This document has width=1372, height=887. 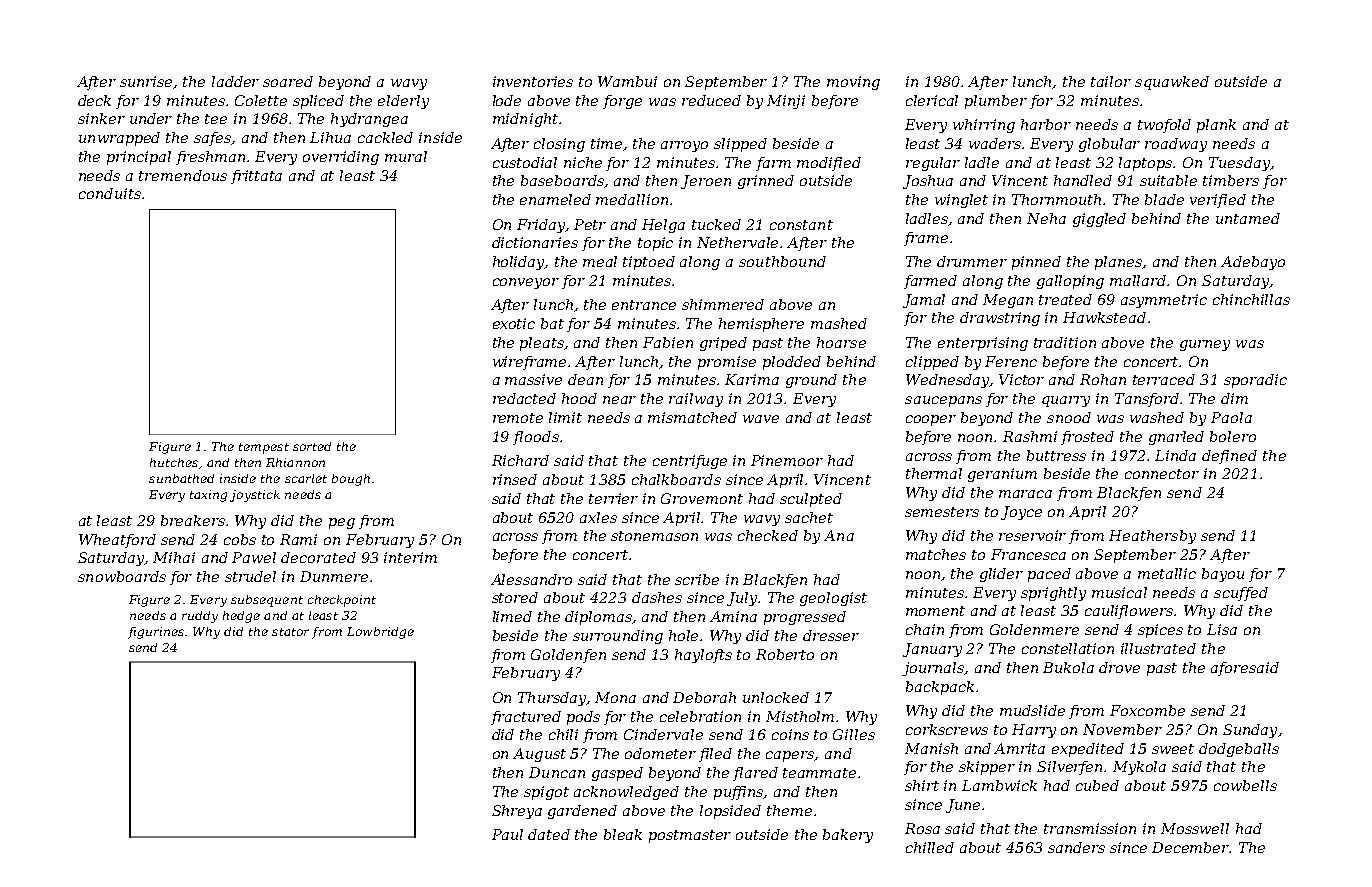 I want to click on dated, so click(x=549, y=834).
